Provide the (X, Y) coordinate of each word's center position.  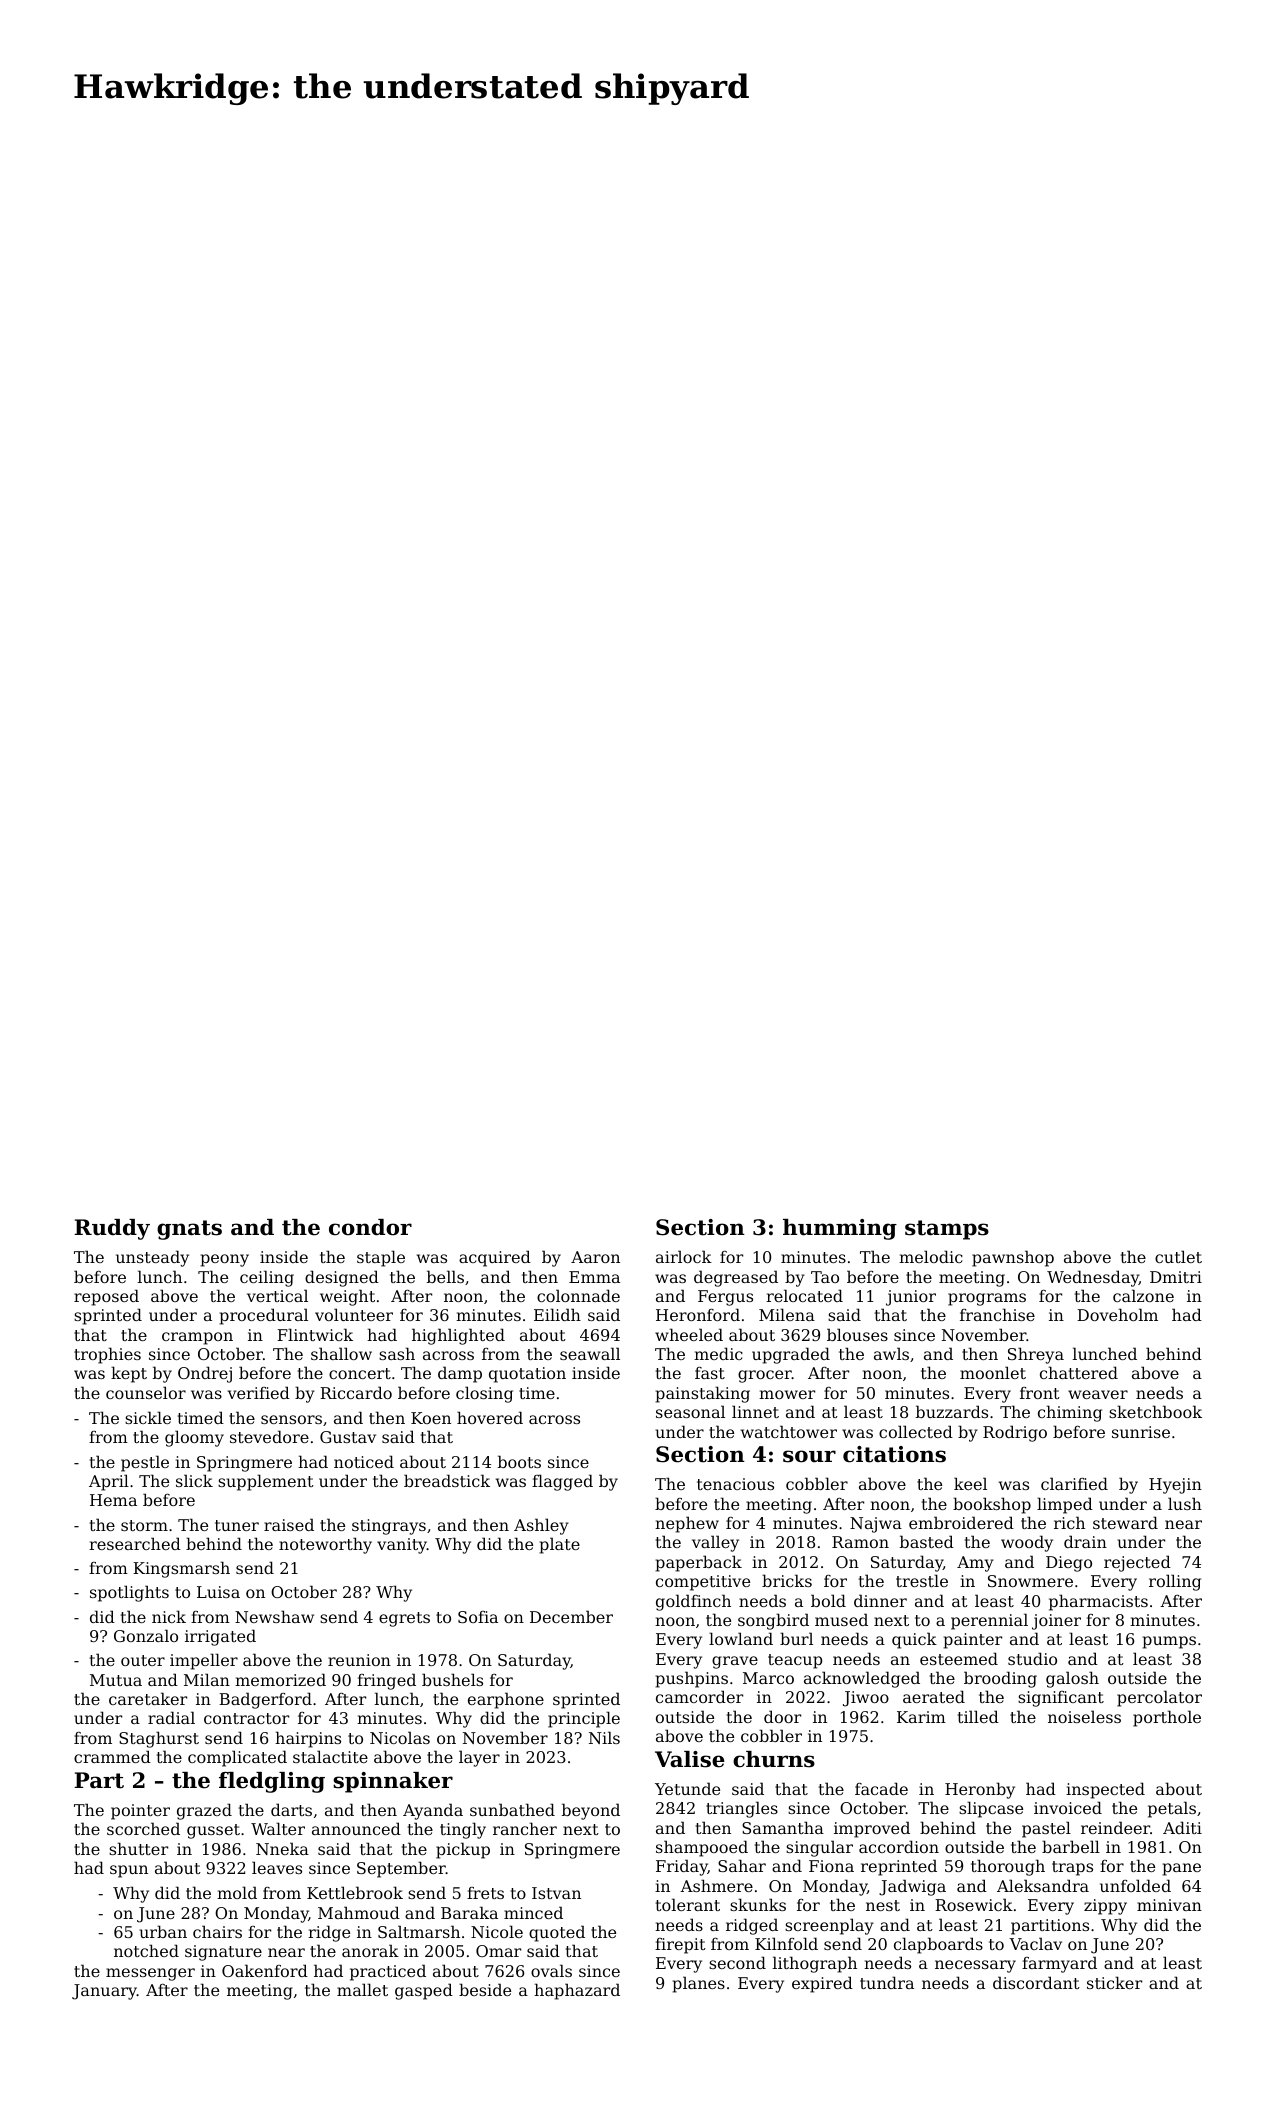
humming (840, 1229)
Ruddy (112, 1229)
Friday (682, 1867)
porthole (1167, 1718)
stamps (947, 1230)
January (104, 1992)
